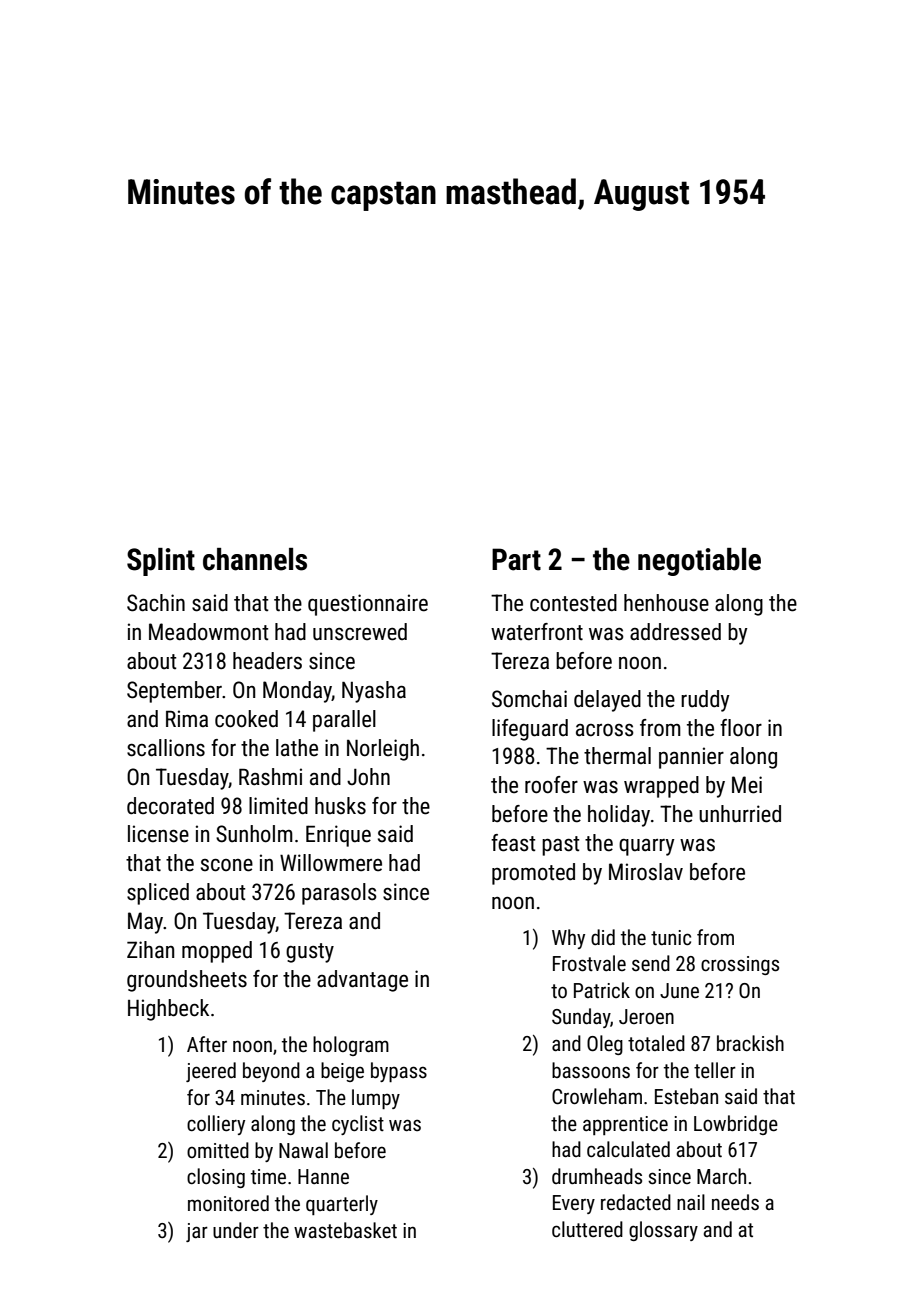 This document has height=1311, width=924. What do you see at coordinates (617, 756) in the document?
I see `thermal` at bounding box center [617, 756].
